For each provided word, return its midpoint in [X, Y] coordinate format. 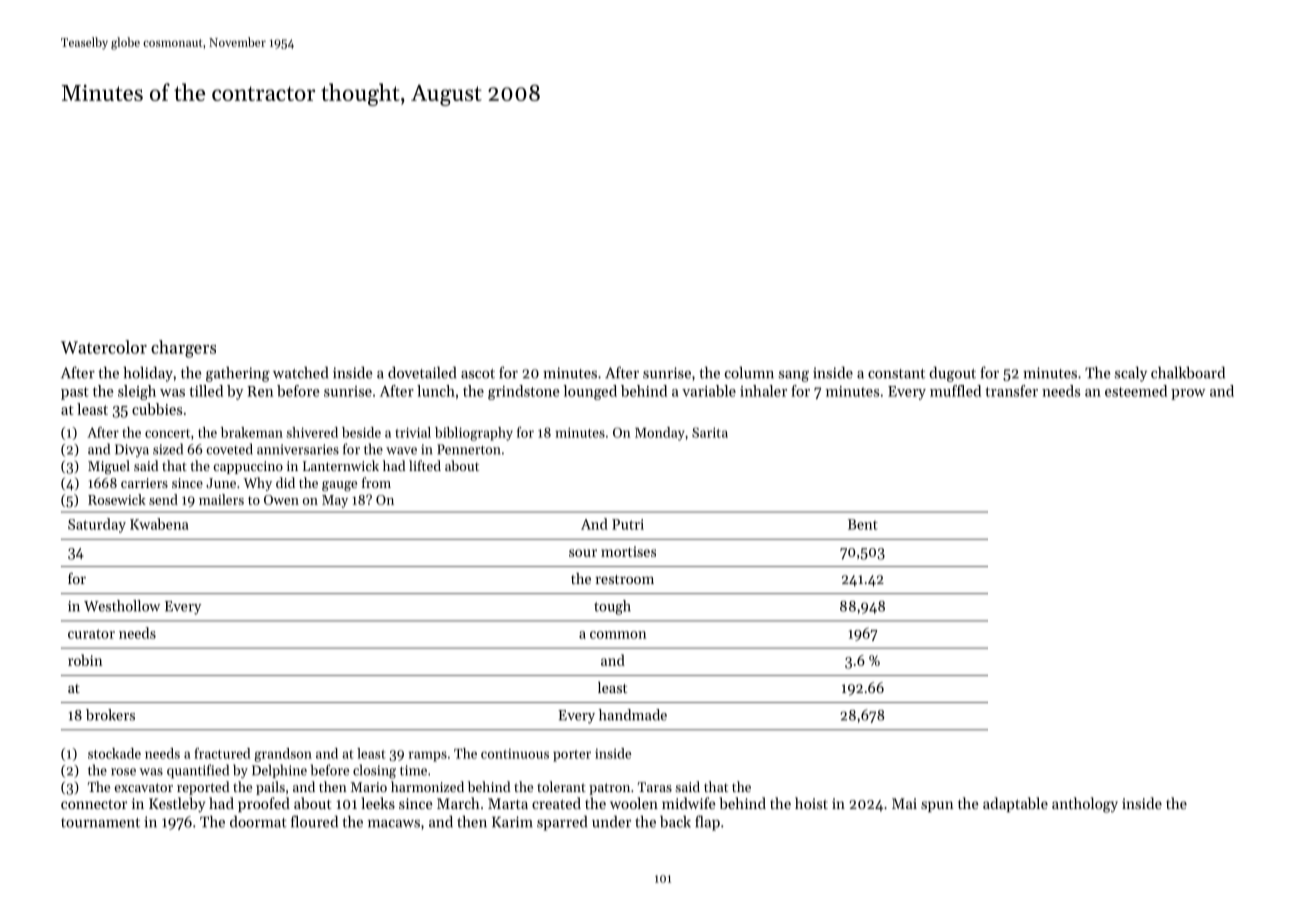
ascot [478, 374]
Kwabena [159, 524]
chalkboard [1188, 372]
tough [612, 607]
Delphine [279, 771]
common [618, 635]
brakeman [252, 432]
